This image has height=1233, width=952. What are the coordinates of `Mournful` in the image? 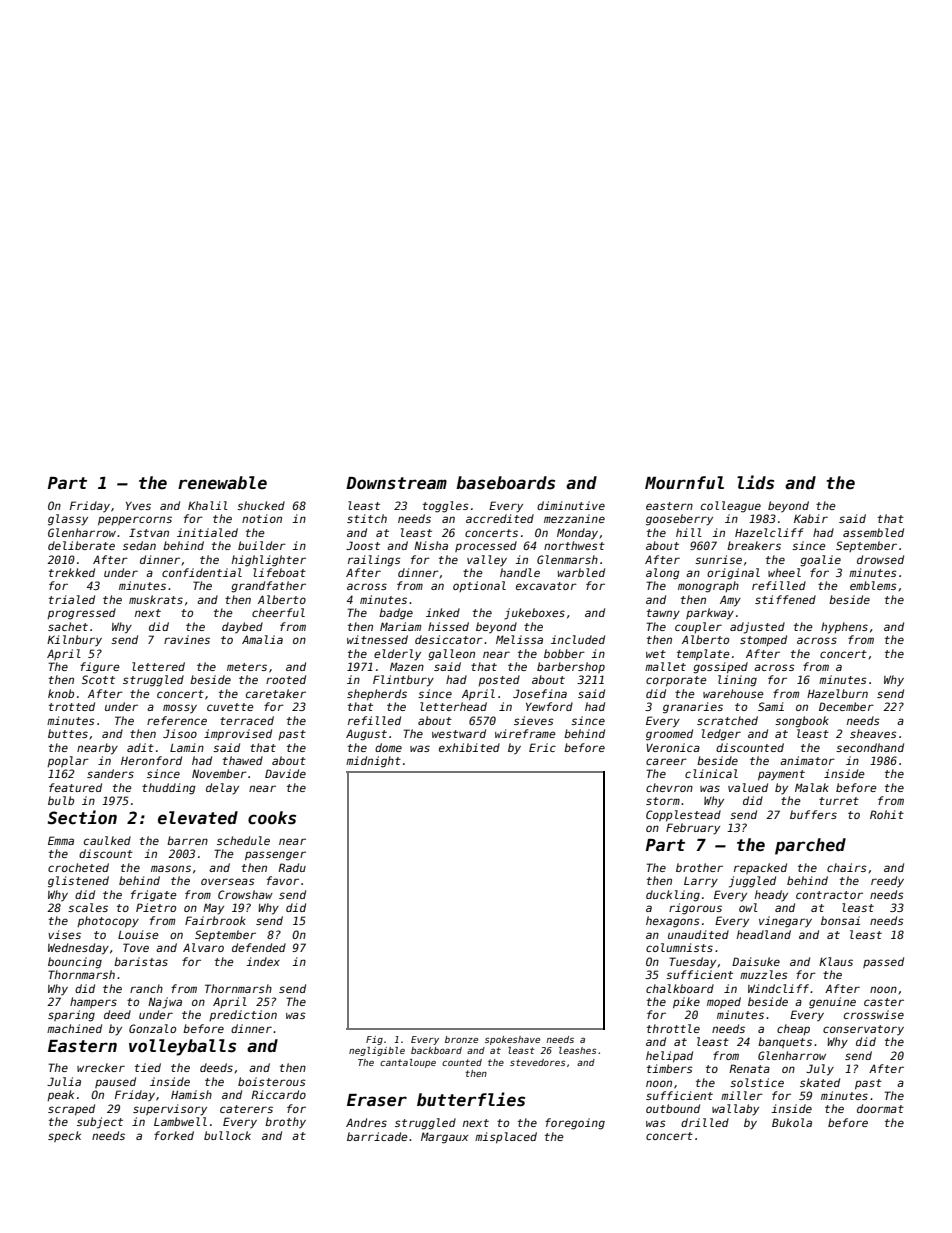 It's located at (684, 483).
